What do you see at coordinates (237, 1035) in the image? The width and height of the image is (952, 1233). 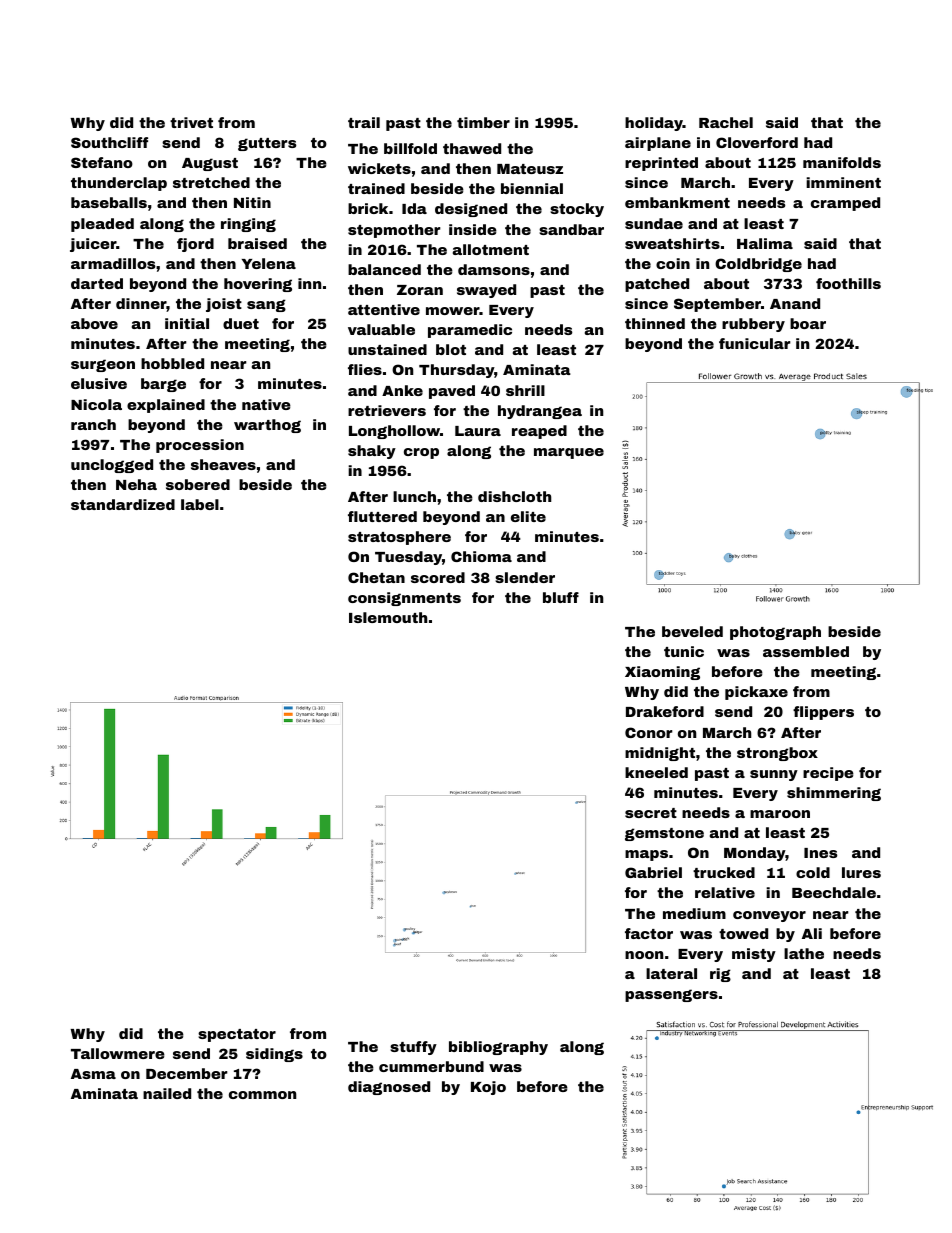 I see `spectator` at bounding box center [237, 1035].
